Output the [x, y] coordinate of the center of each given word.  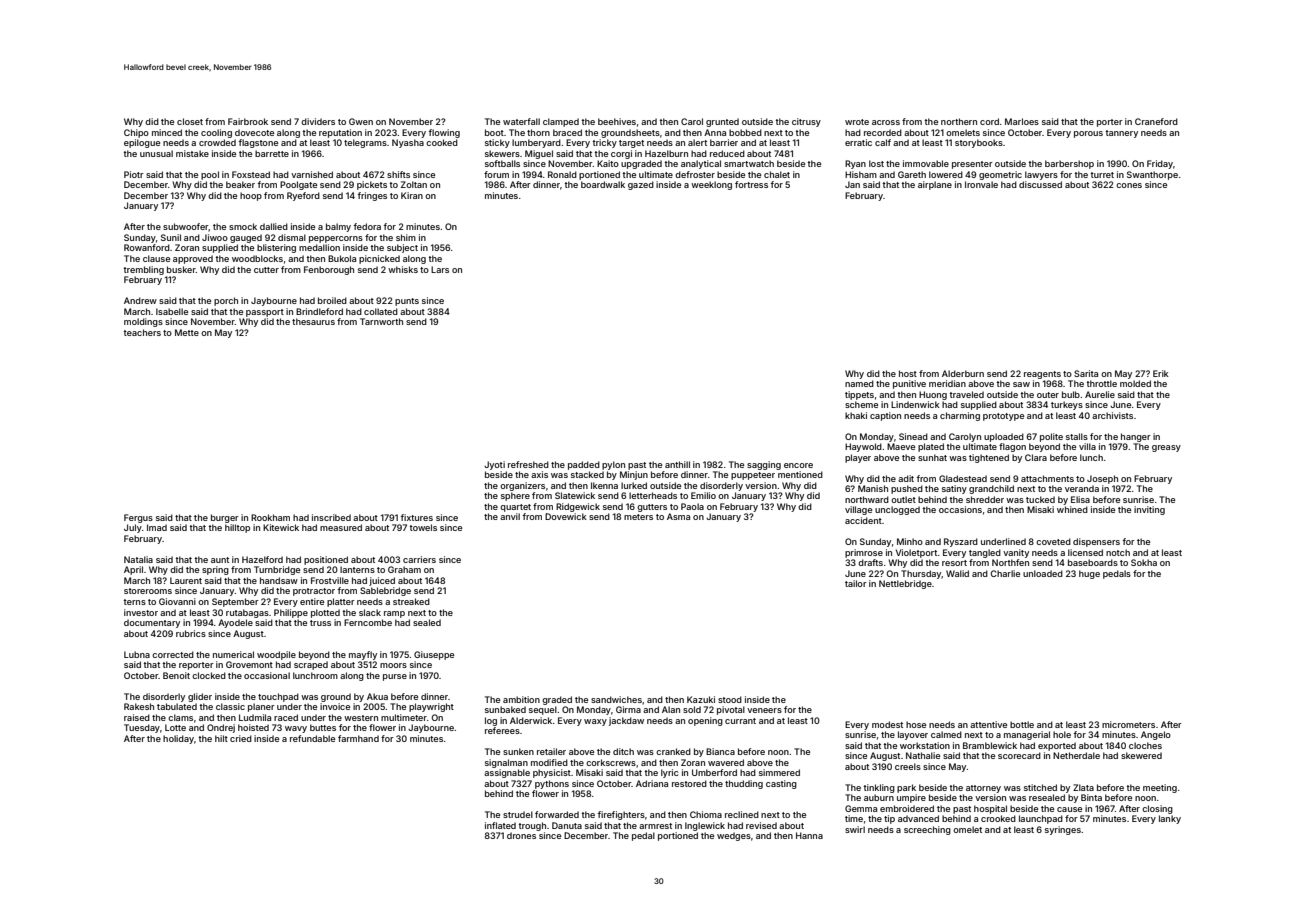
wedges [734, 836]
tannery [1121, 134]
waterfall [521, 121]
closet [190, 121]
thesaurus [313, 321]
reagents [1042, 375]
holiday [178, 739]
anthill [677, 464]
